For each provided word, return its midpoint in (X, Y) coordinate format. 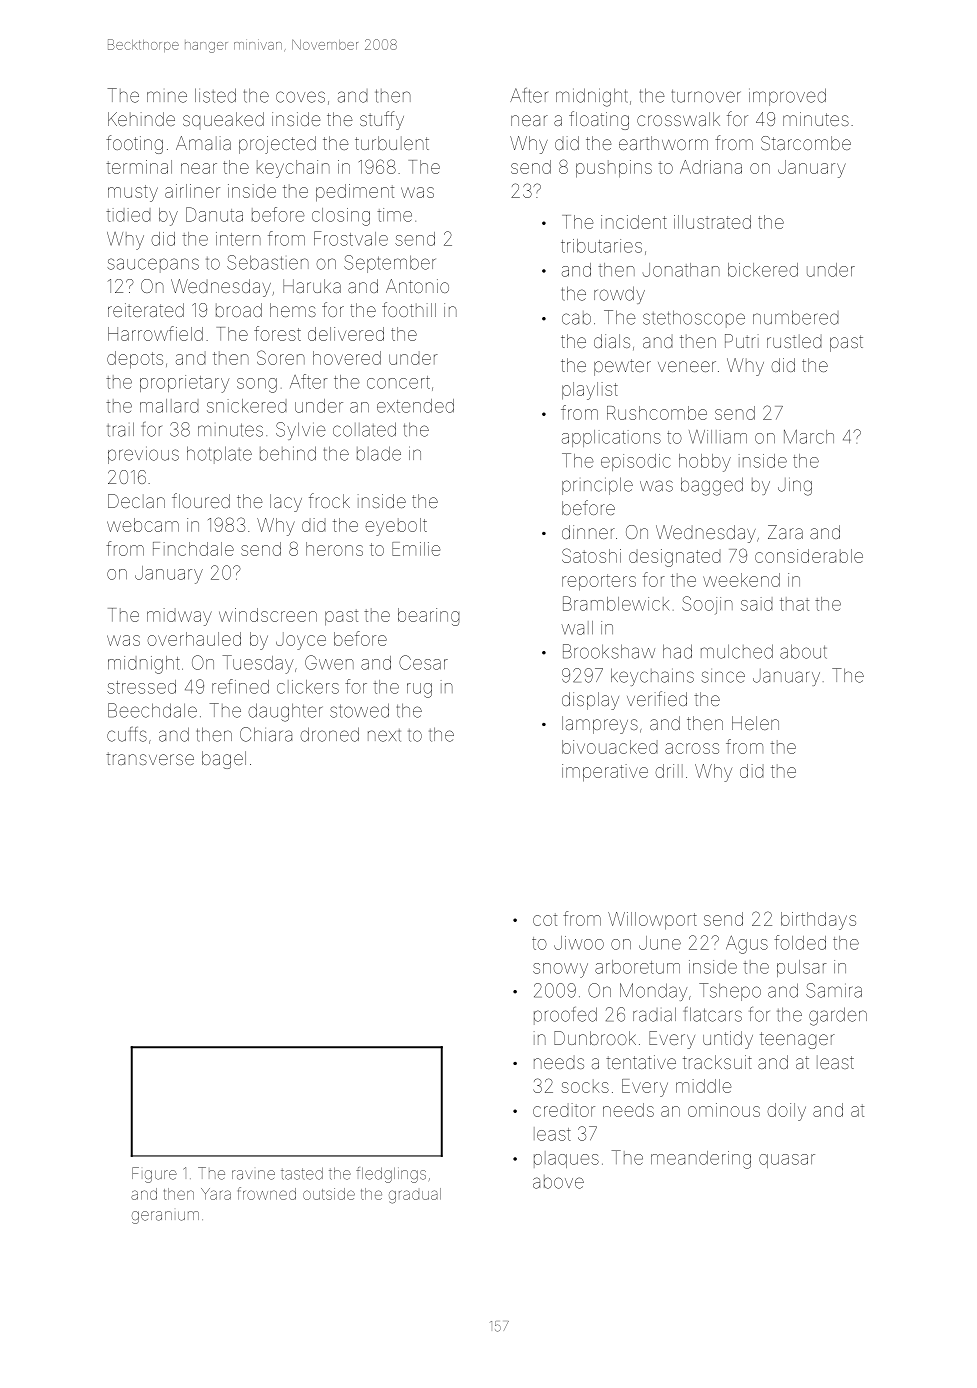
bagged (712, 486)
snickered (247, 406)
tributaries (601, 246)
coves (300, 97)
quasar (787, 1161)
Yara (216, 1194)
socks (585, 1086)
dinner (588, 532)
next (384, 735)
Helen (755, 723)
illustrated (712, 222)
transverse (150, 758)
